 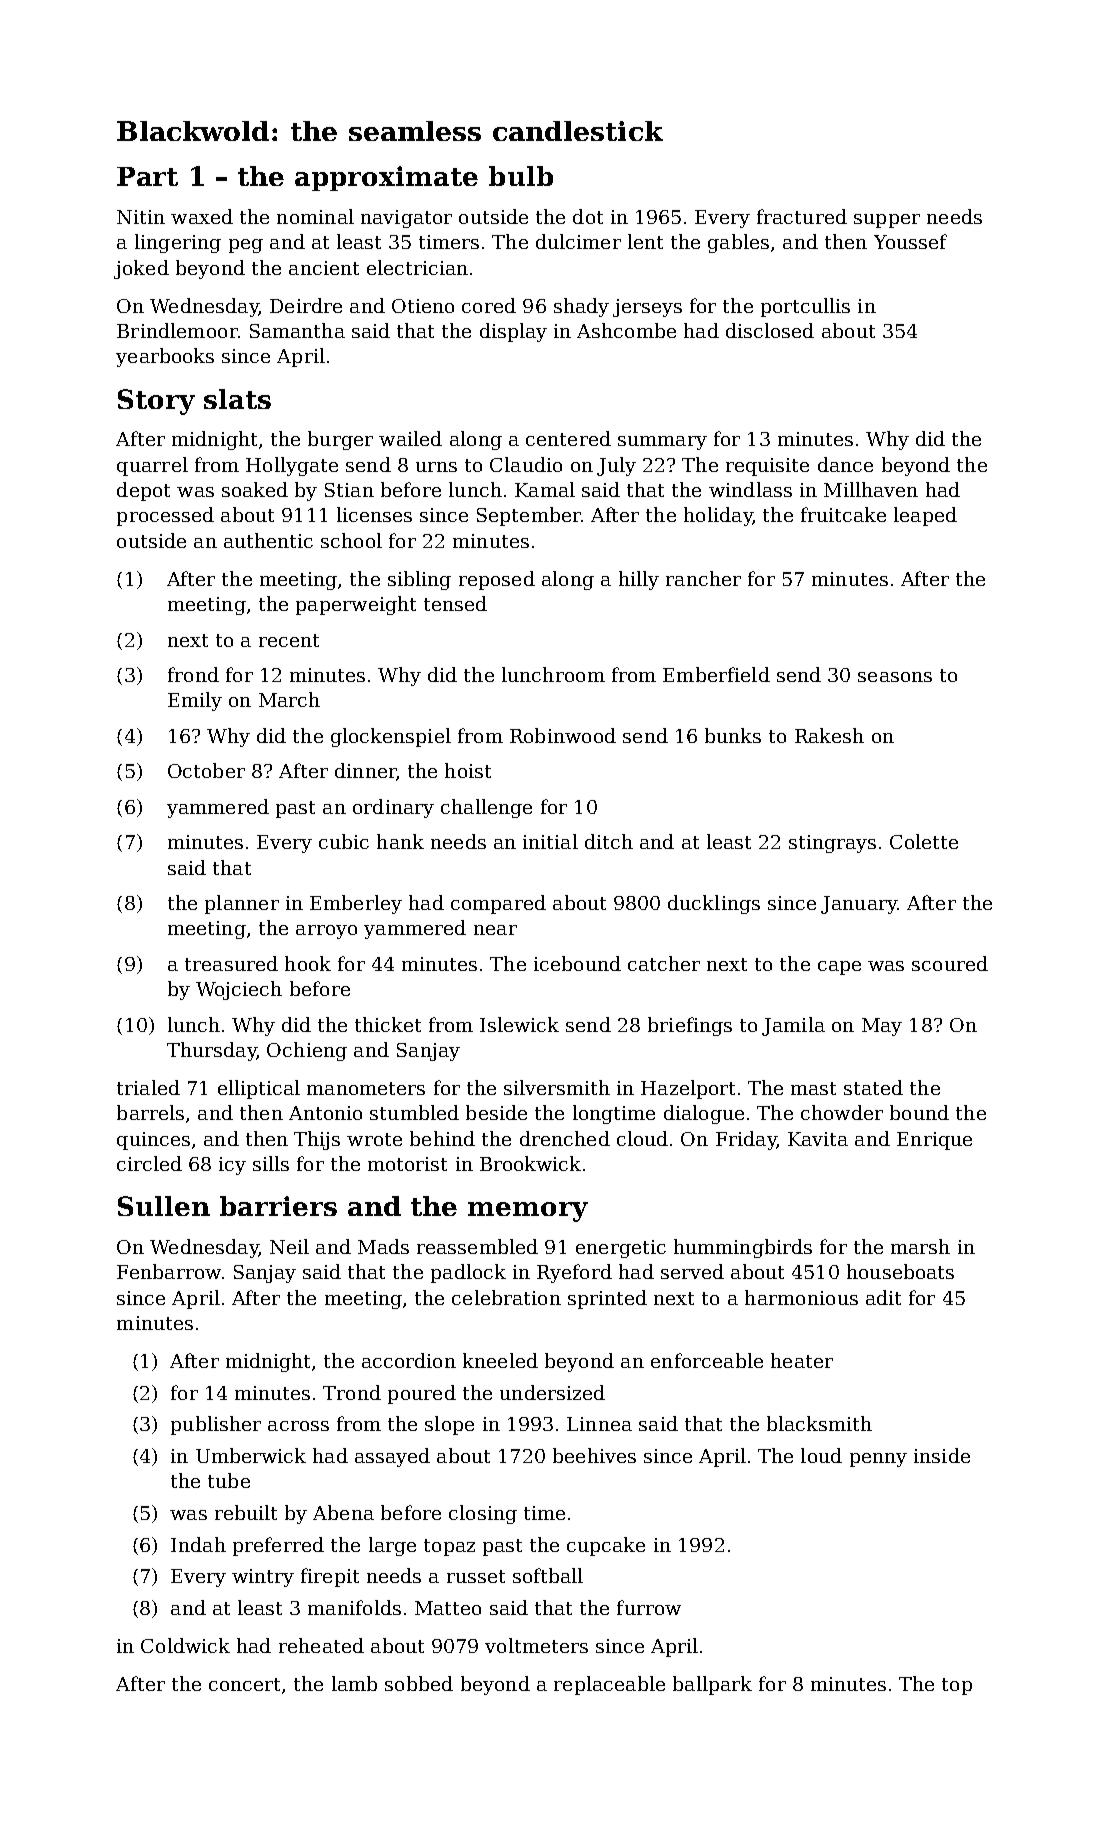 I want to click on concert, so click(x=244, y=1684).
